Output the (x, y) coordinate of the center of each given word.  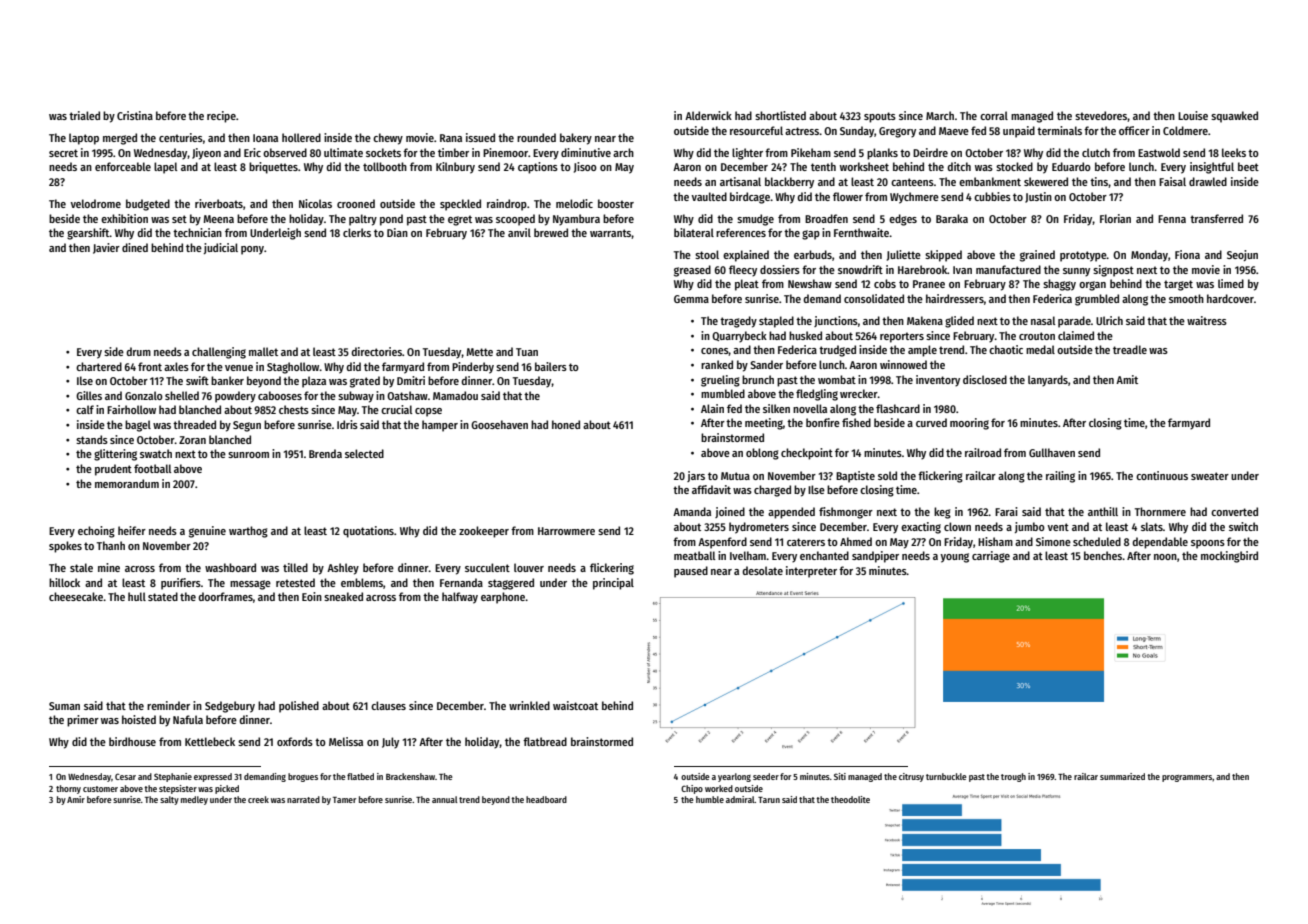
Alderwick (708, 115)
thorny (68, 789)
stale (81, 567)
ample (922, 351)
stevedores (1101, 115)
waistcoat (575, 705)
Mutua (735, 476)
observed (285, 152)
